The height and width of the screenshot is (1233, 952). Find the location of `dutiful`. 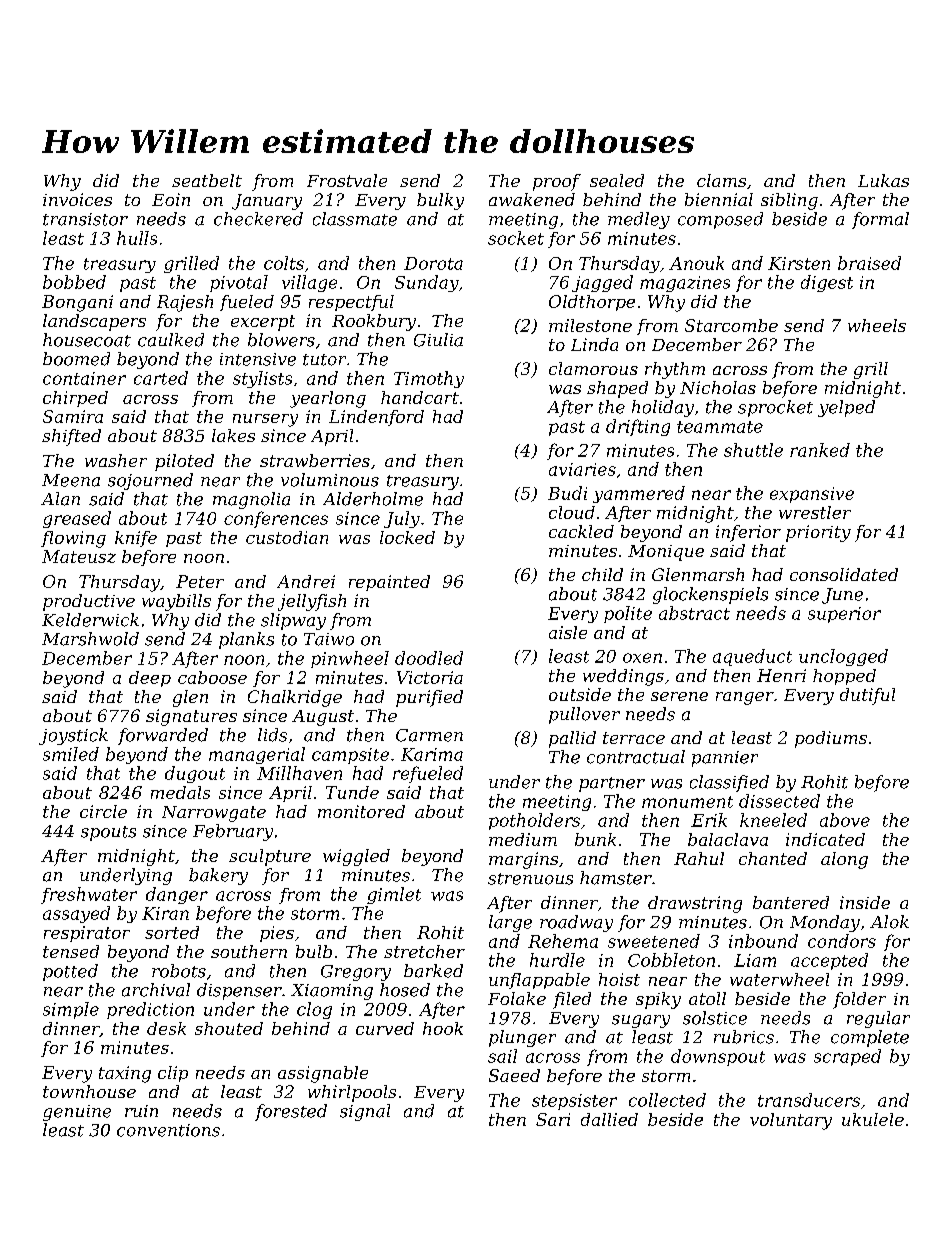

dutiful is located at coordinates (867, 696).
